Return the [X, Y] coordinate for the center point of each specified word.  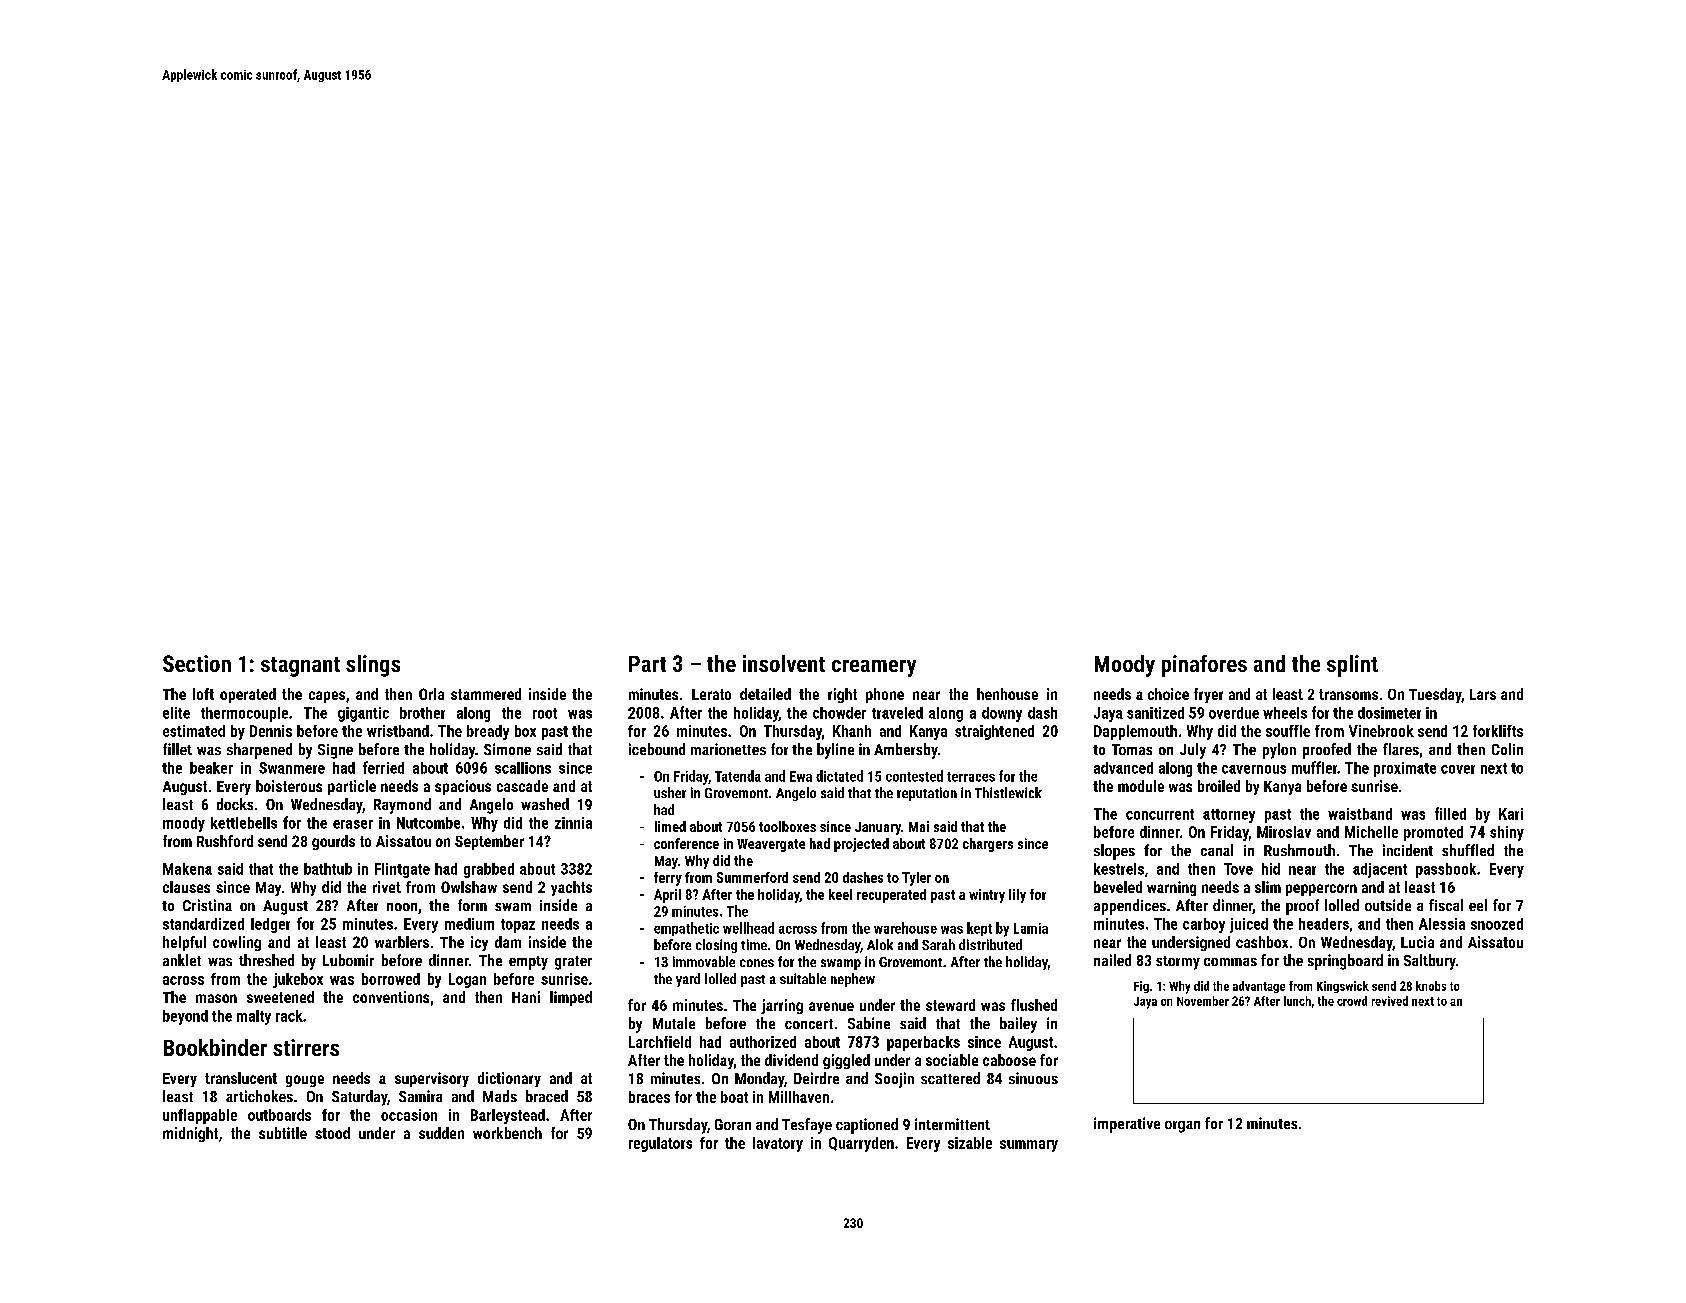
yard [688, 980]
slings [373, 666]
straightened [994, 732]
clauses [186, 887]
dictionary [509, 1079]
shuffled [1468, 850]
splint [1352, 666]
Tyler [916, 879]
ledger [270, 925]
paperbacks [923, 1043]
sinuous [1033, 1078]
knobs [1431, 986]
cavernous [1254, 769]
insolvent [784, 663]
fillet [177, 749]
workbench [507, 1133]
